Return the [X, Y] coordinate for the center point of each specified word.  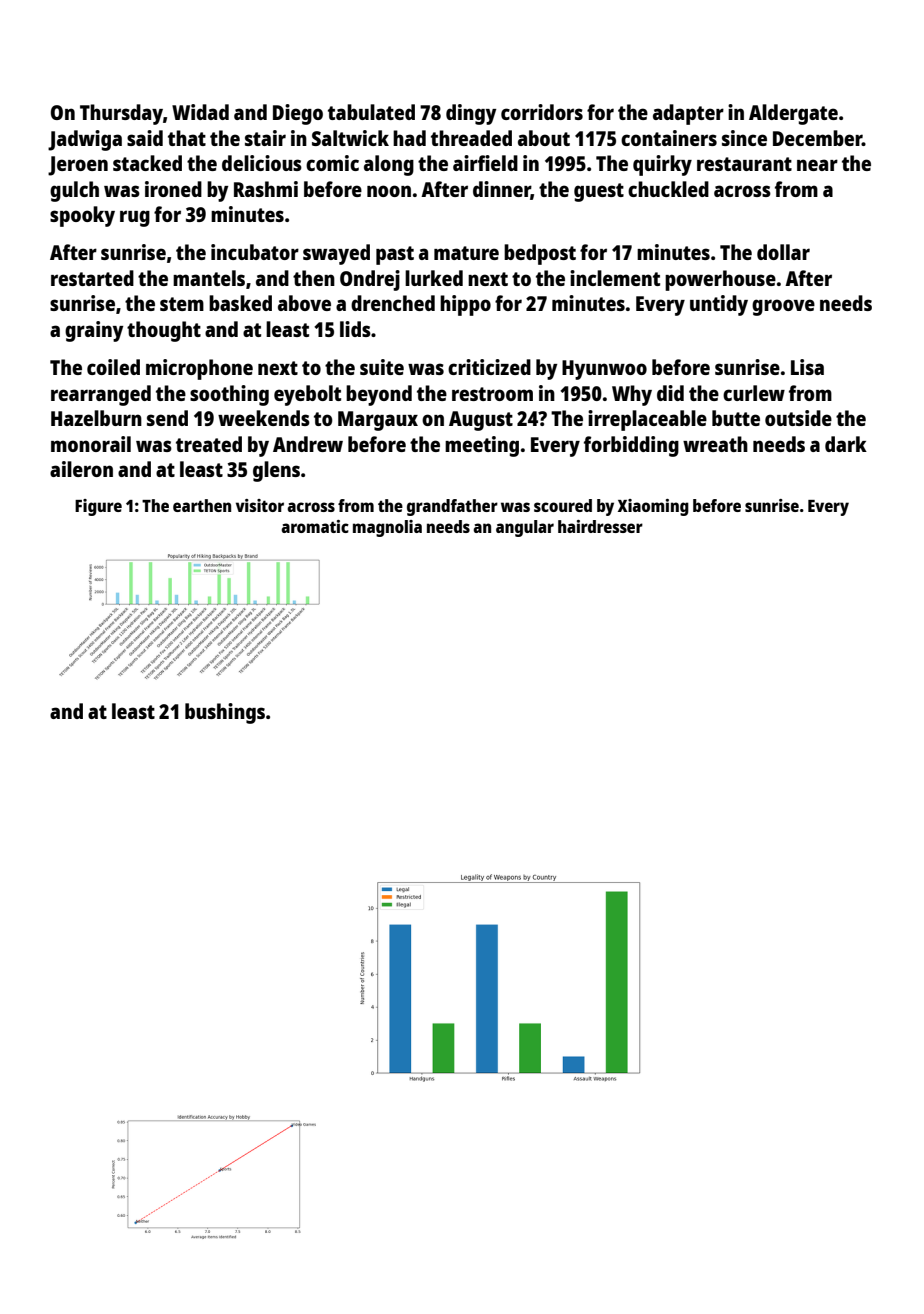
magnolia [387, 528]
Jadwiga [85, 140]
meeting [482, 446]
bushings [225, 713]
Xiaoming [653, 507]
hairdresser [600, 526]
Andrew [308, 444]
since [744, 138]
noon [389, 191]
